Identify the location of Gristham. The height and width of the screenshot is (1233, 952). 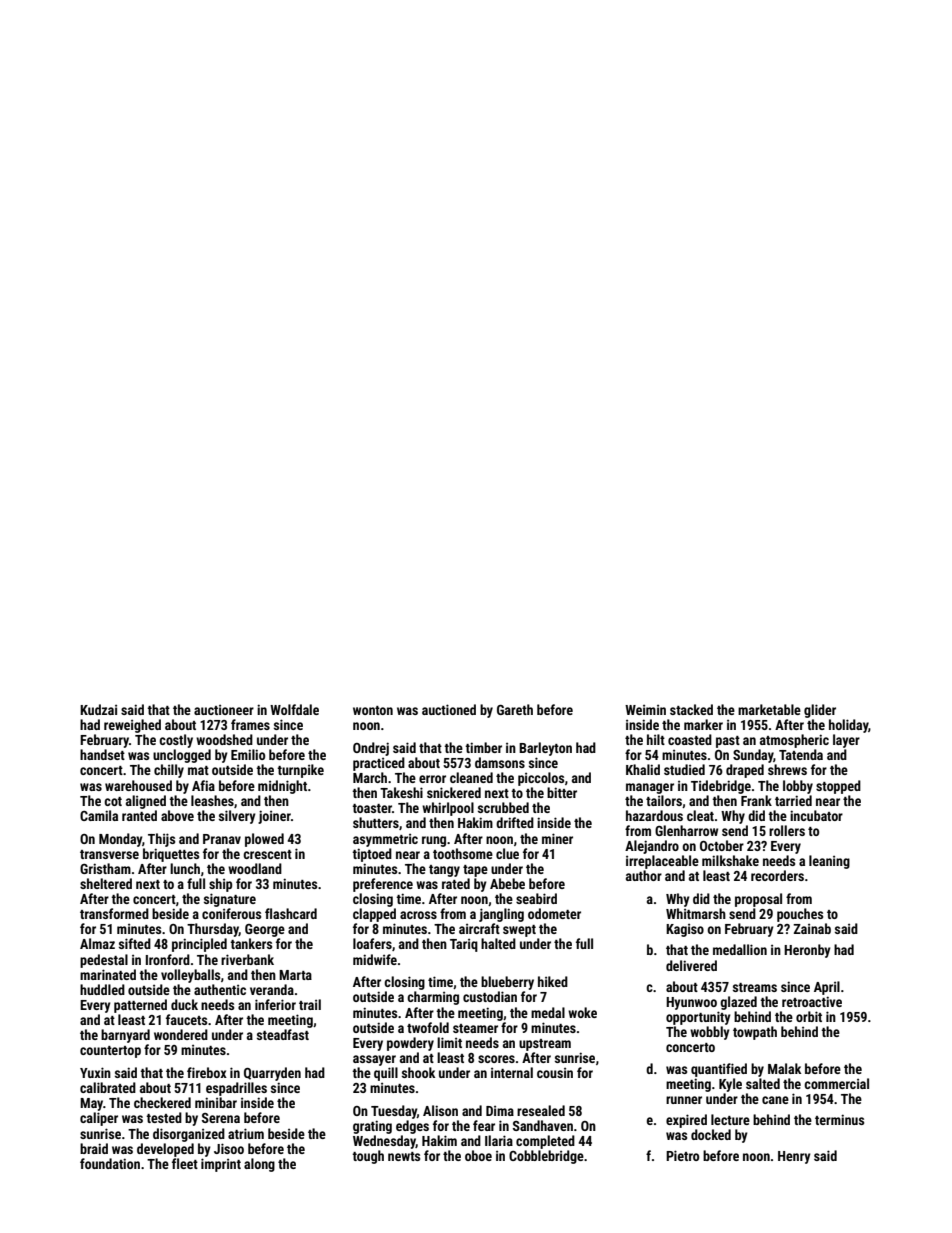
(105, 868).
